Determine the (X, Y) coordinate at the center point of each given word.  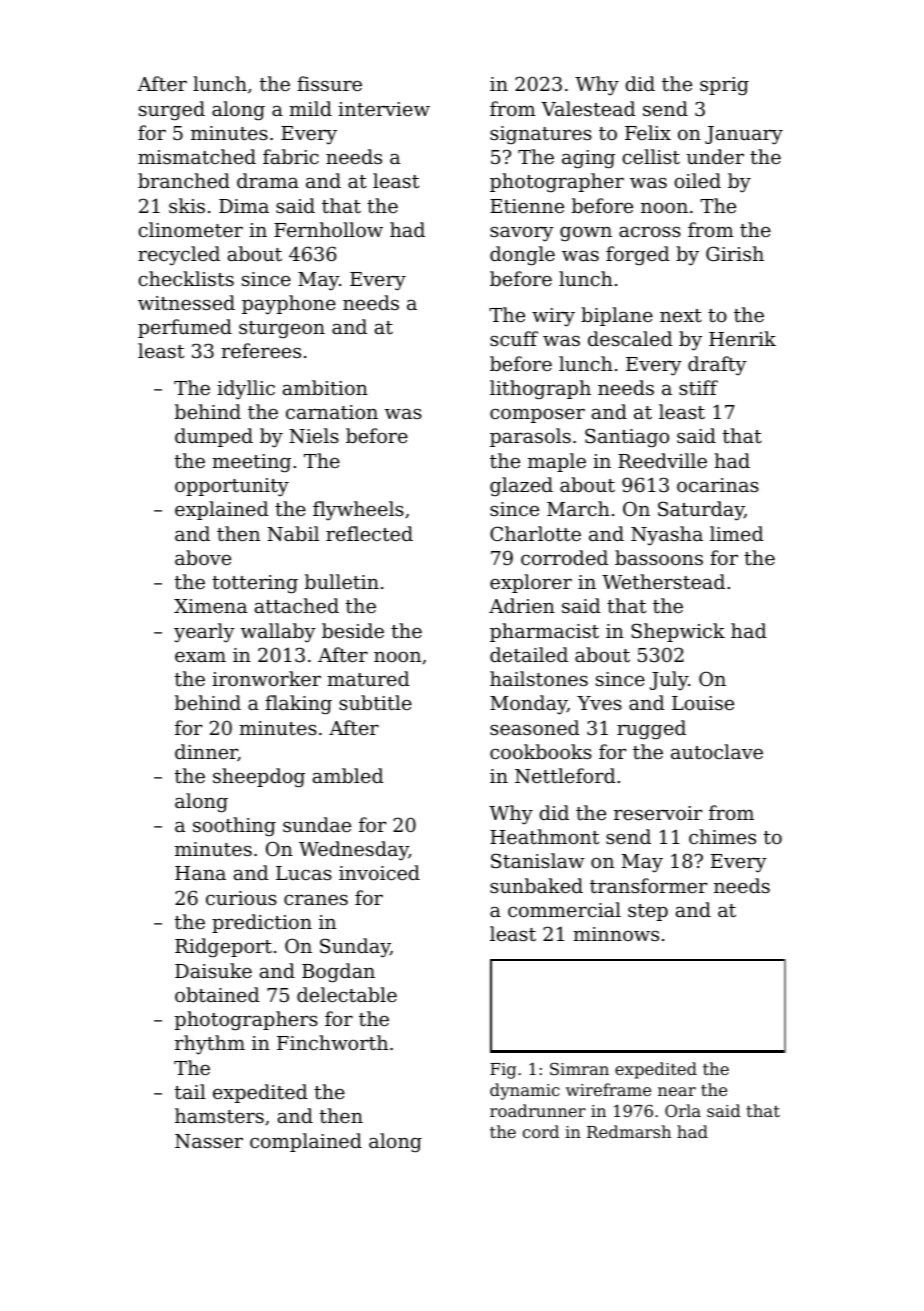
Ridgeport (223, 948)
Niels (314, 435)
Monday (528, 705)
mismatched (197, 156)
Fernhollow (328, 229)
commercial (564, 909)
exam (200, 657)
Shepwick (678, 632)
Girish (735, 253)
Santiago (627, 438)
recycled (179, 256)
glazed (521, 487)
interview (384, 109)
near (677, 1091)
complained (306, 1142)
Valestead (588, 108)
